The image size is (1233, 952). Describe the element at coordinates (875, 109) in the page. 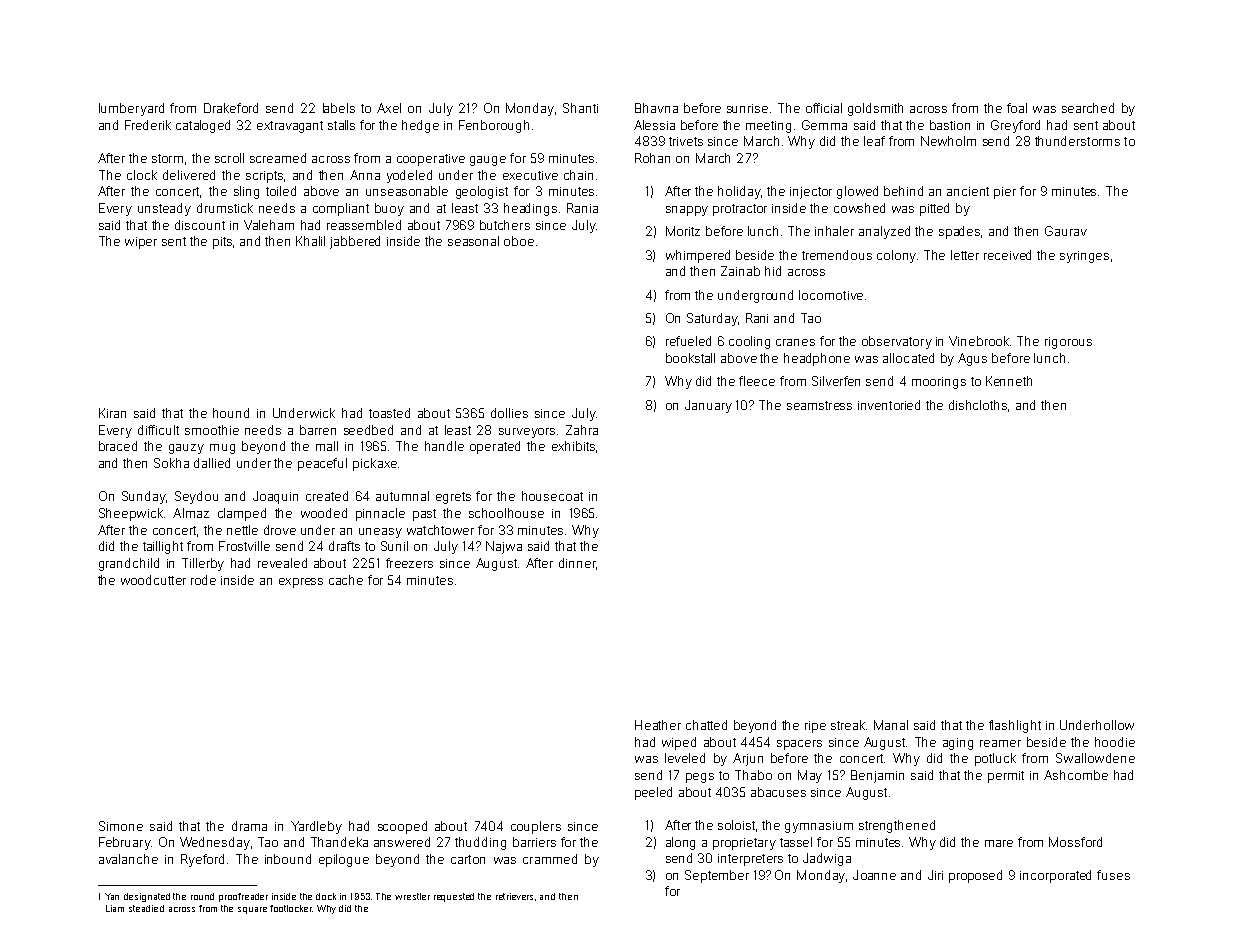

I see `goldsmith` at that location.
